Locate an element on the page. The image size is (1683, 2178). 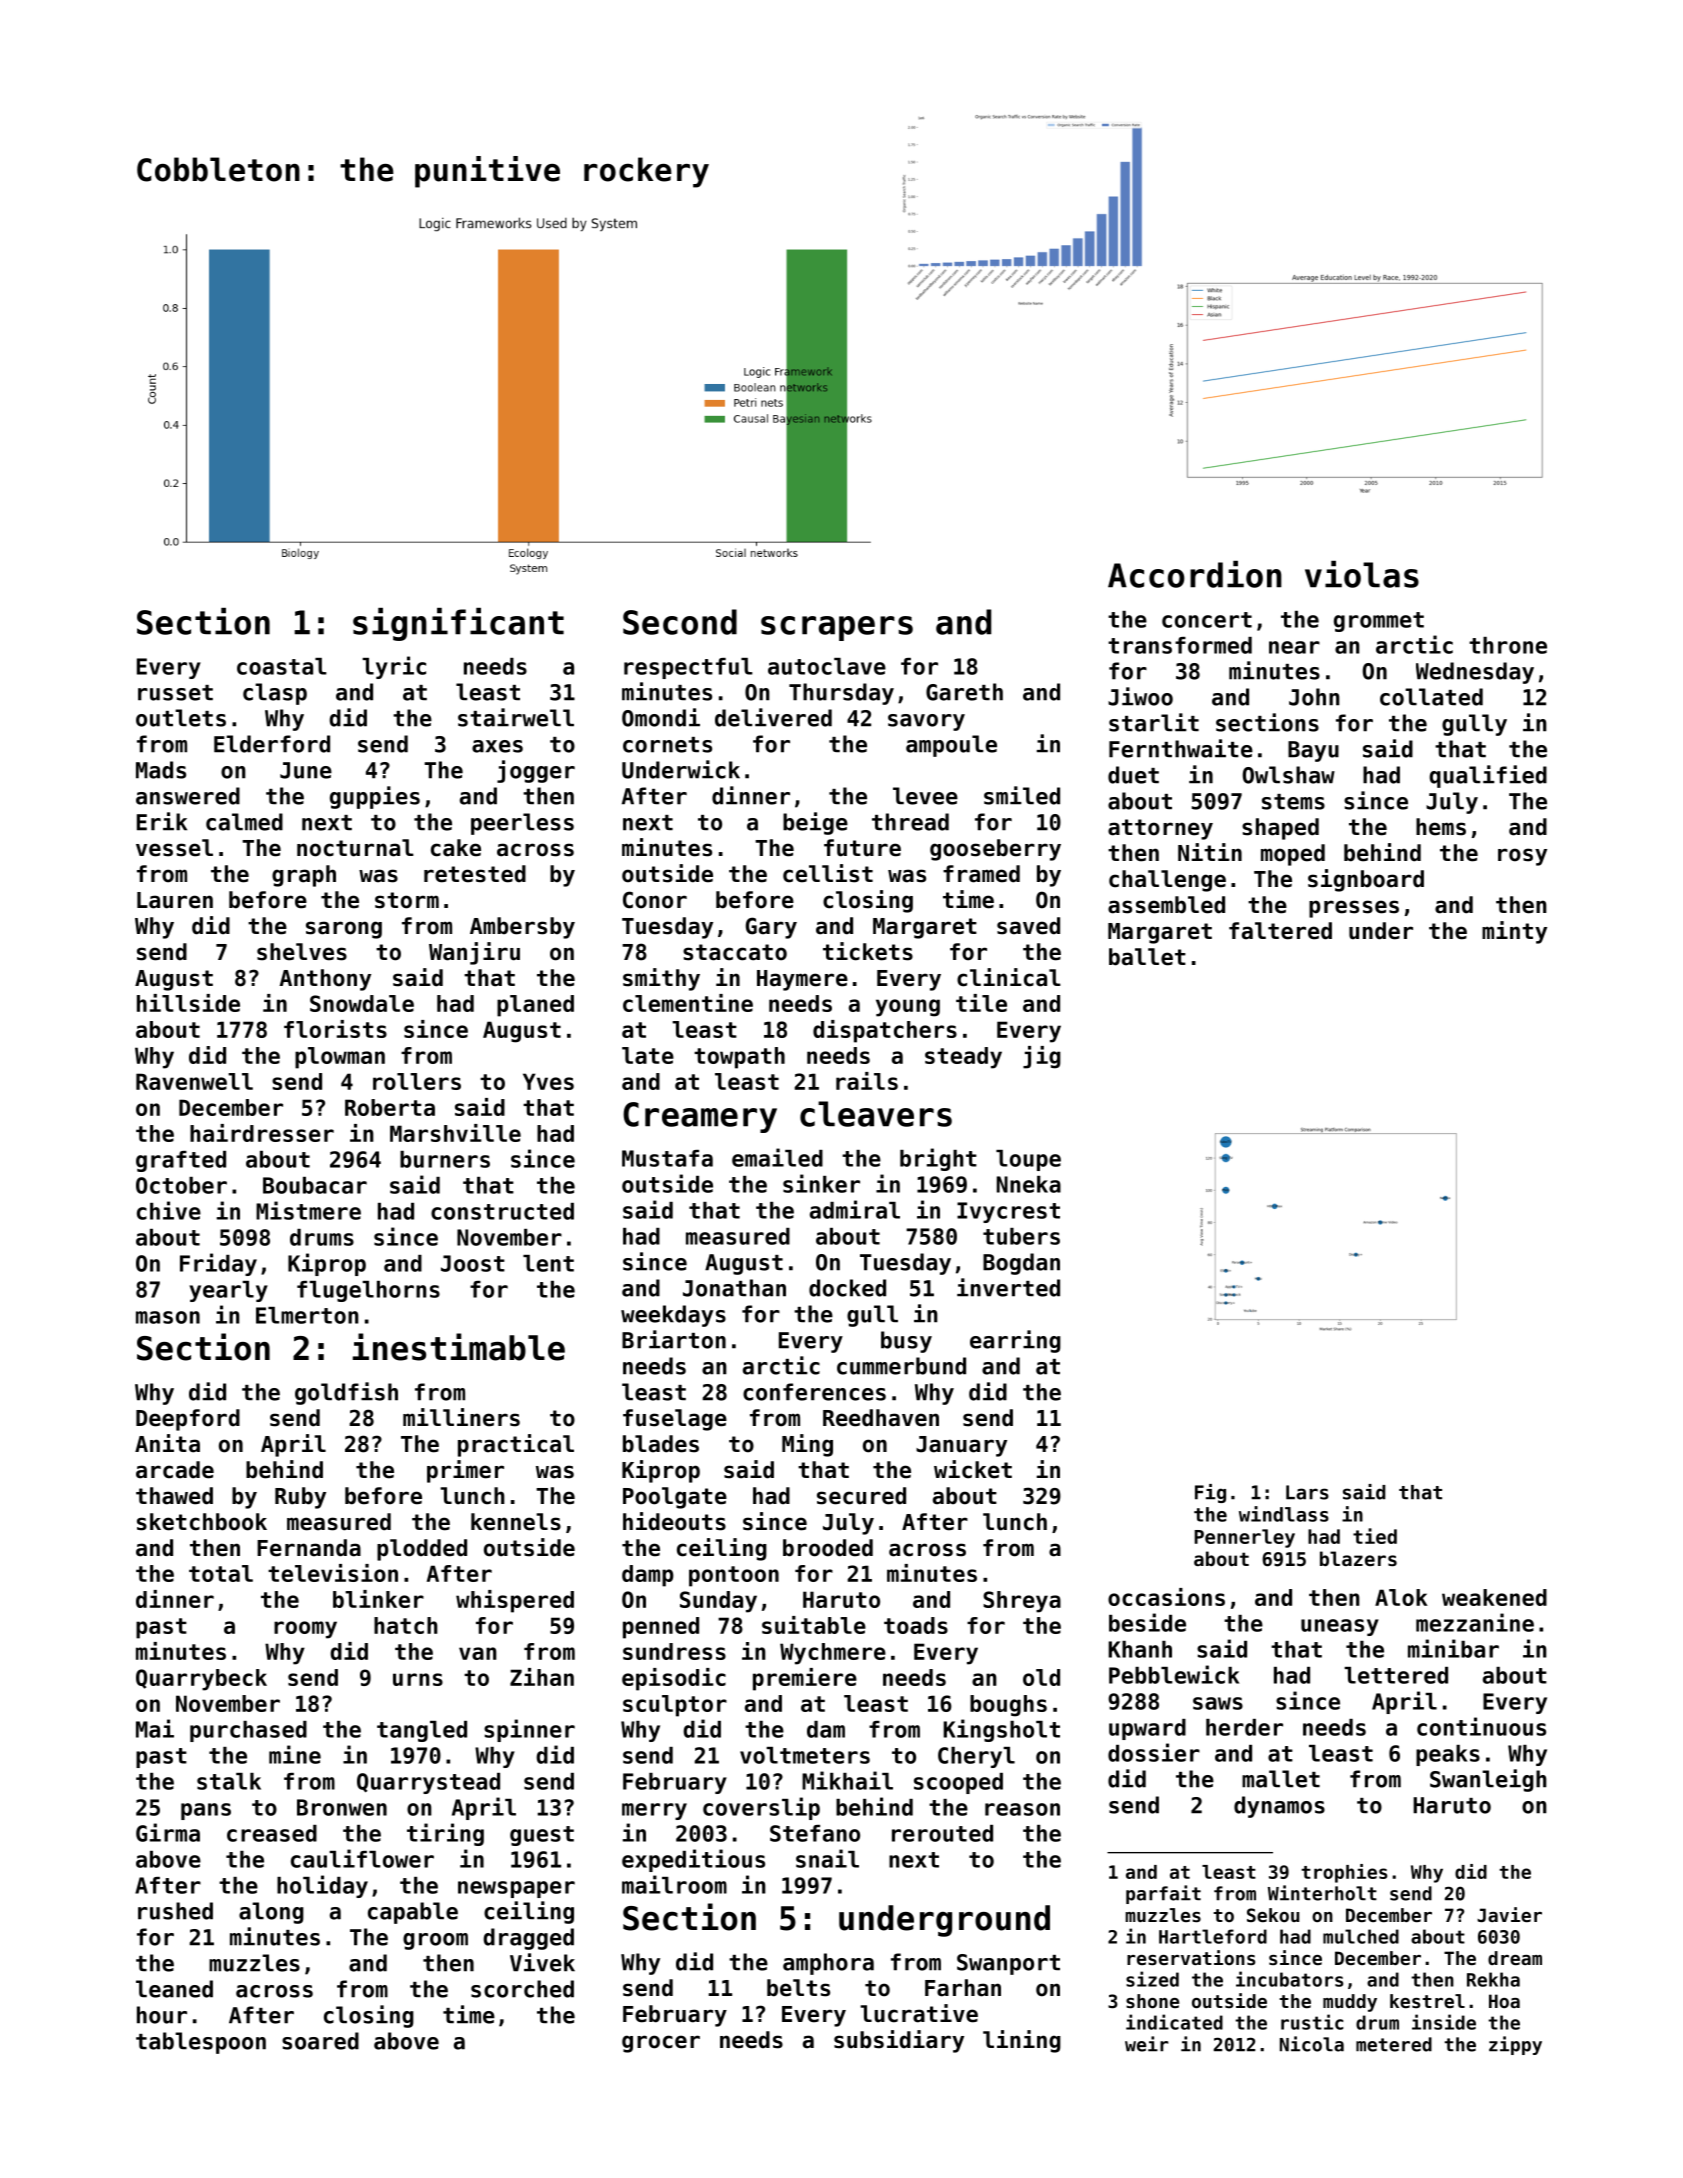
ampoule is located at coordinates (951, 746).
